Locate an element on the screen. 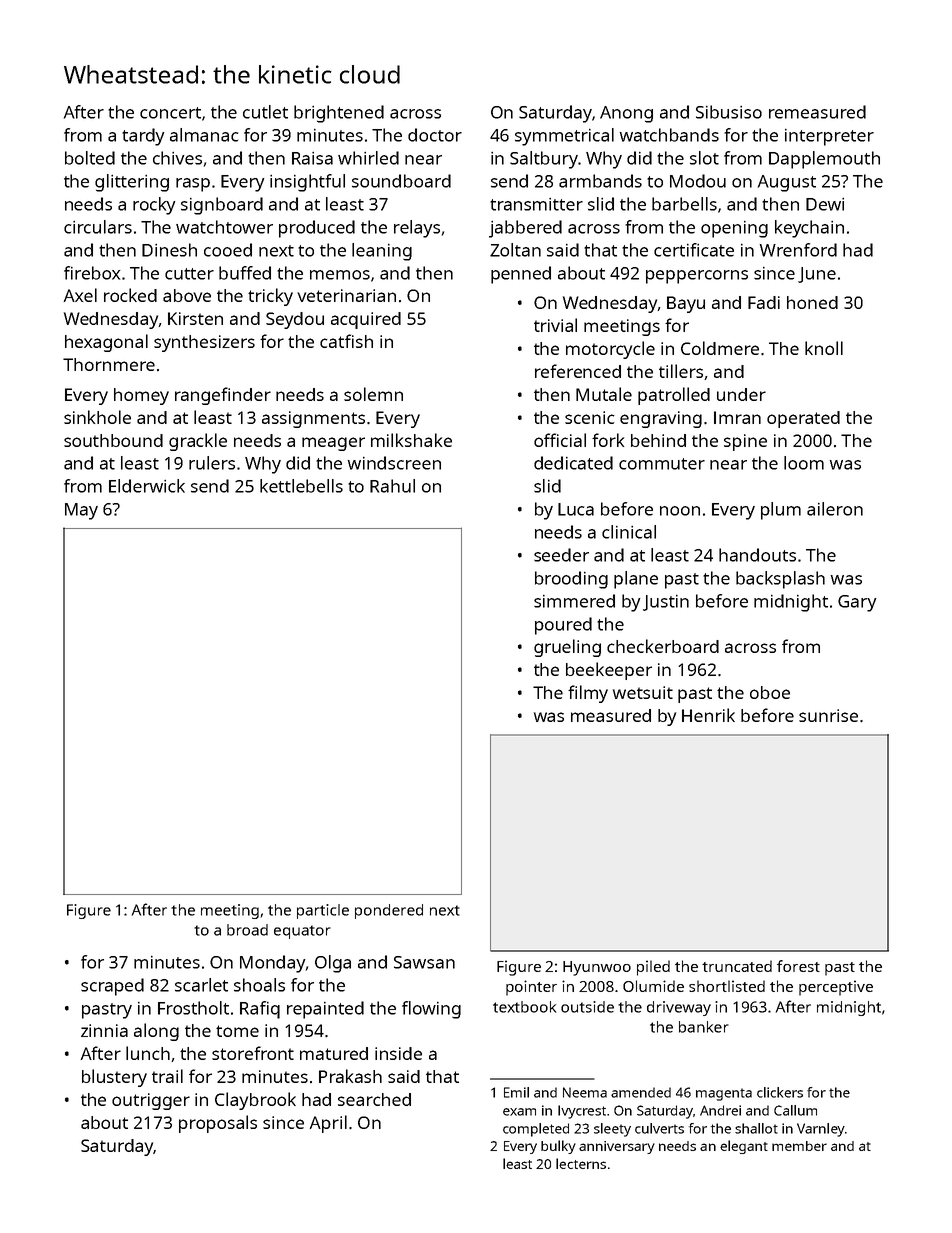 Image resolution: width=952 pixels, height=1233 pixels. wetsuit is located at coordinates (643, 692).
